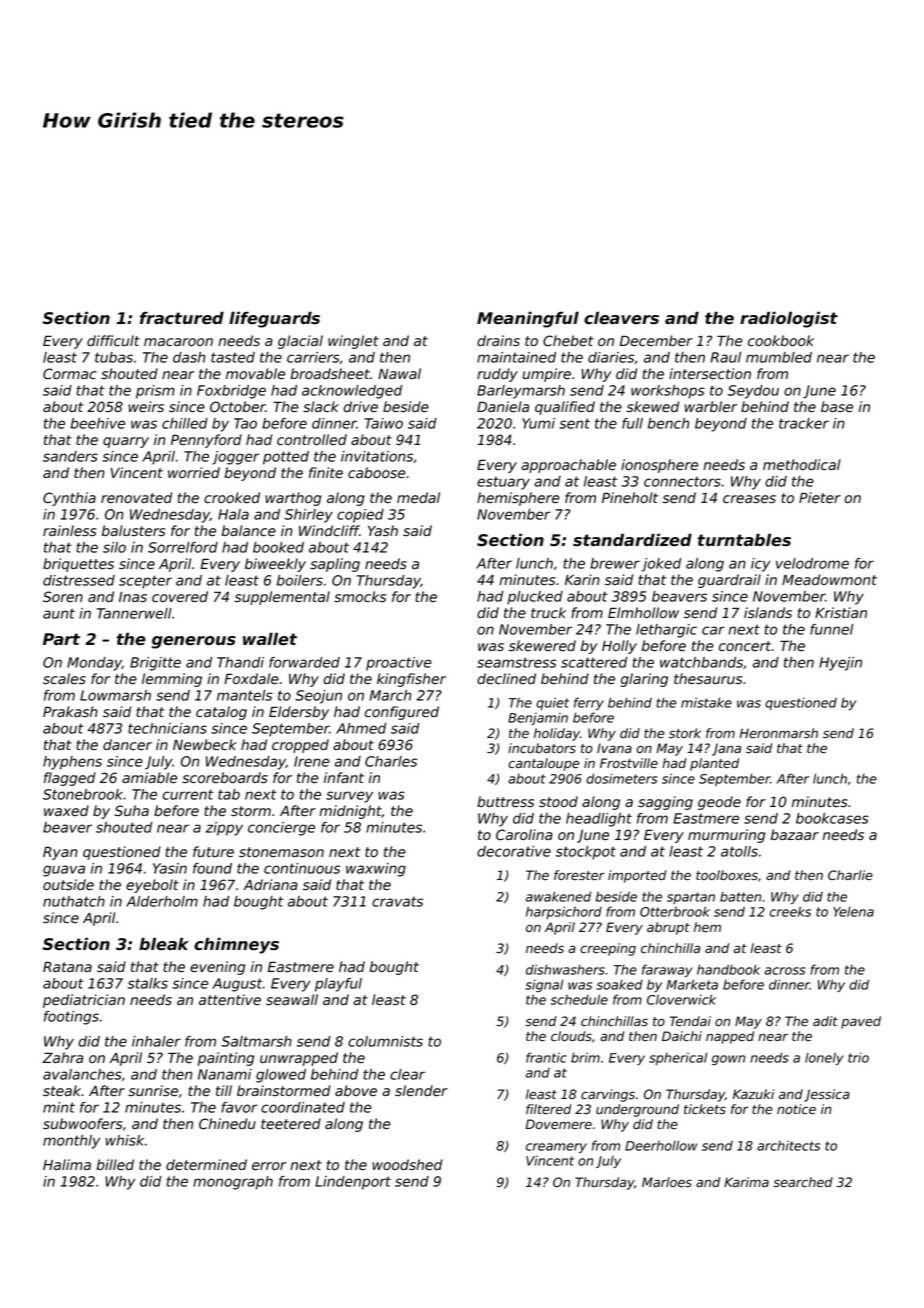  Describe the element at coordinates (505, 802) in the document. I see `buttress` at that location.
